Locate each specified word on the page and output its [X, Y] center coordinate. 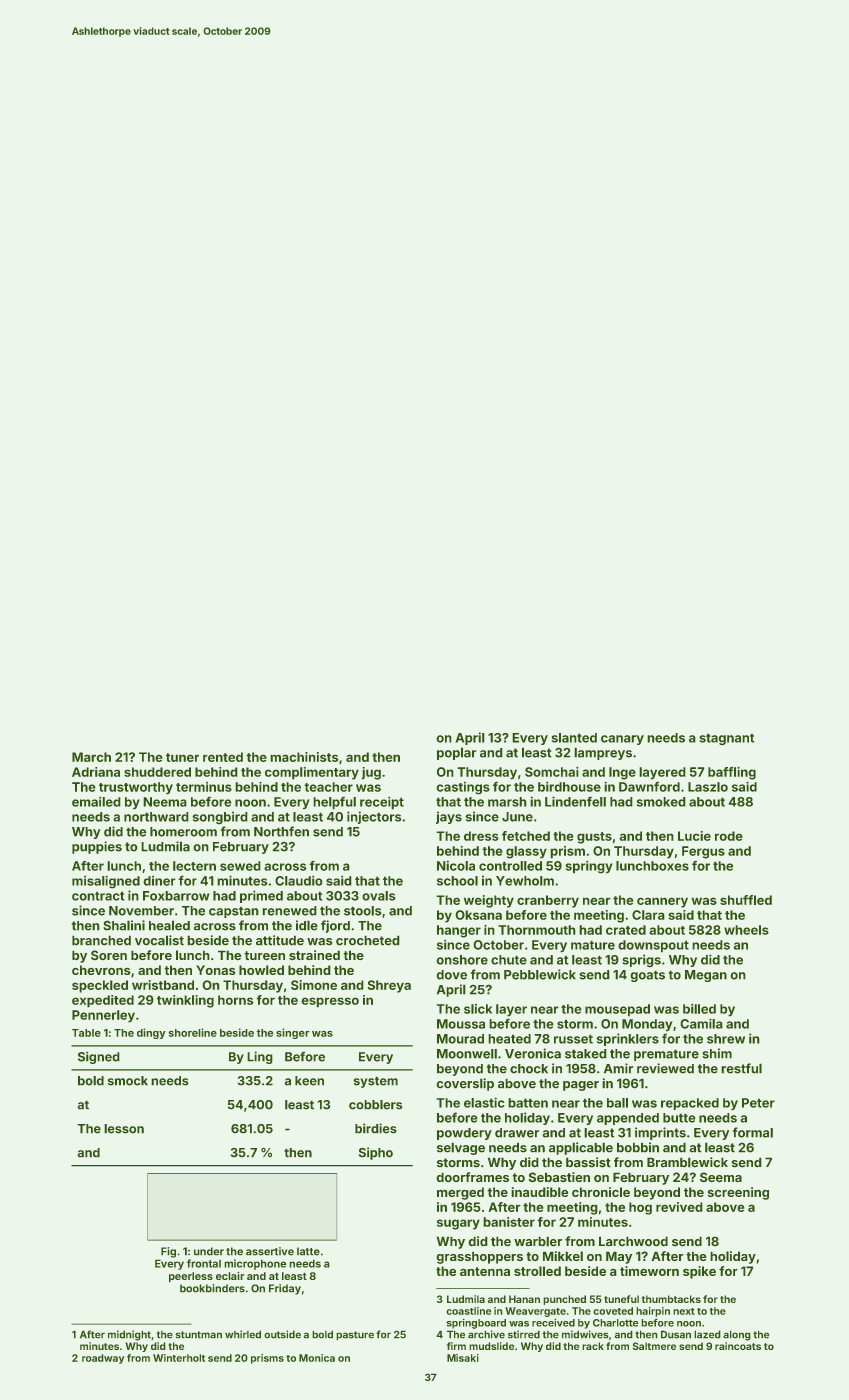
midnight [129, 1335]
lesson [124, 1129]
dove [451, 975]
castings [463, 788]
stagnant [726, 739]
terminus [204, 787]
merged [460, 1193]
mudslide [491, 1346]
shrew [726, 1039]
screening [738, 1193]
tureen [264, 956]
